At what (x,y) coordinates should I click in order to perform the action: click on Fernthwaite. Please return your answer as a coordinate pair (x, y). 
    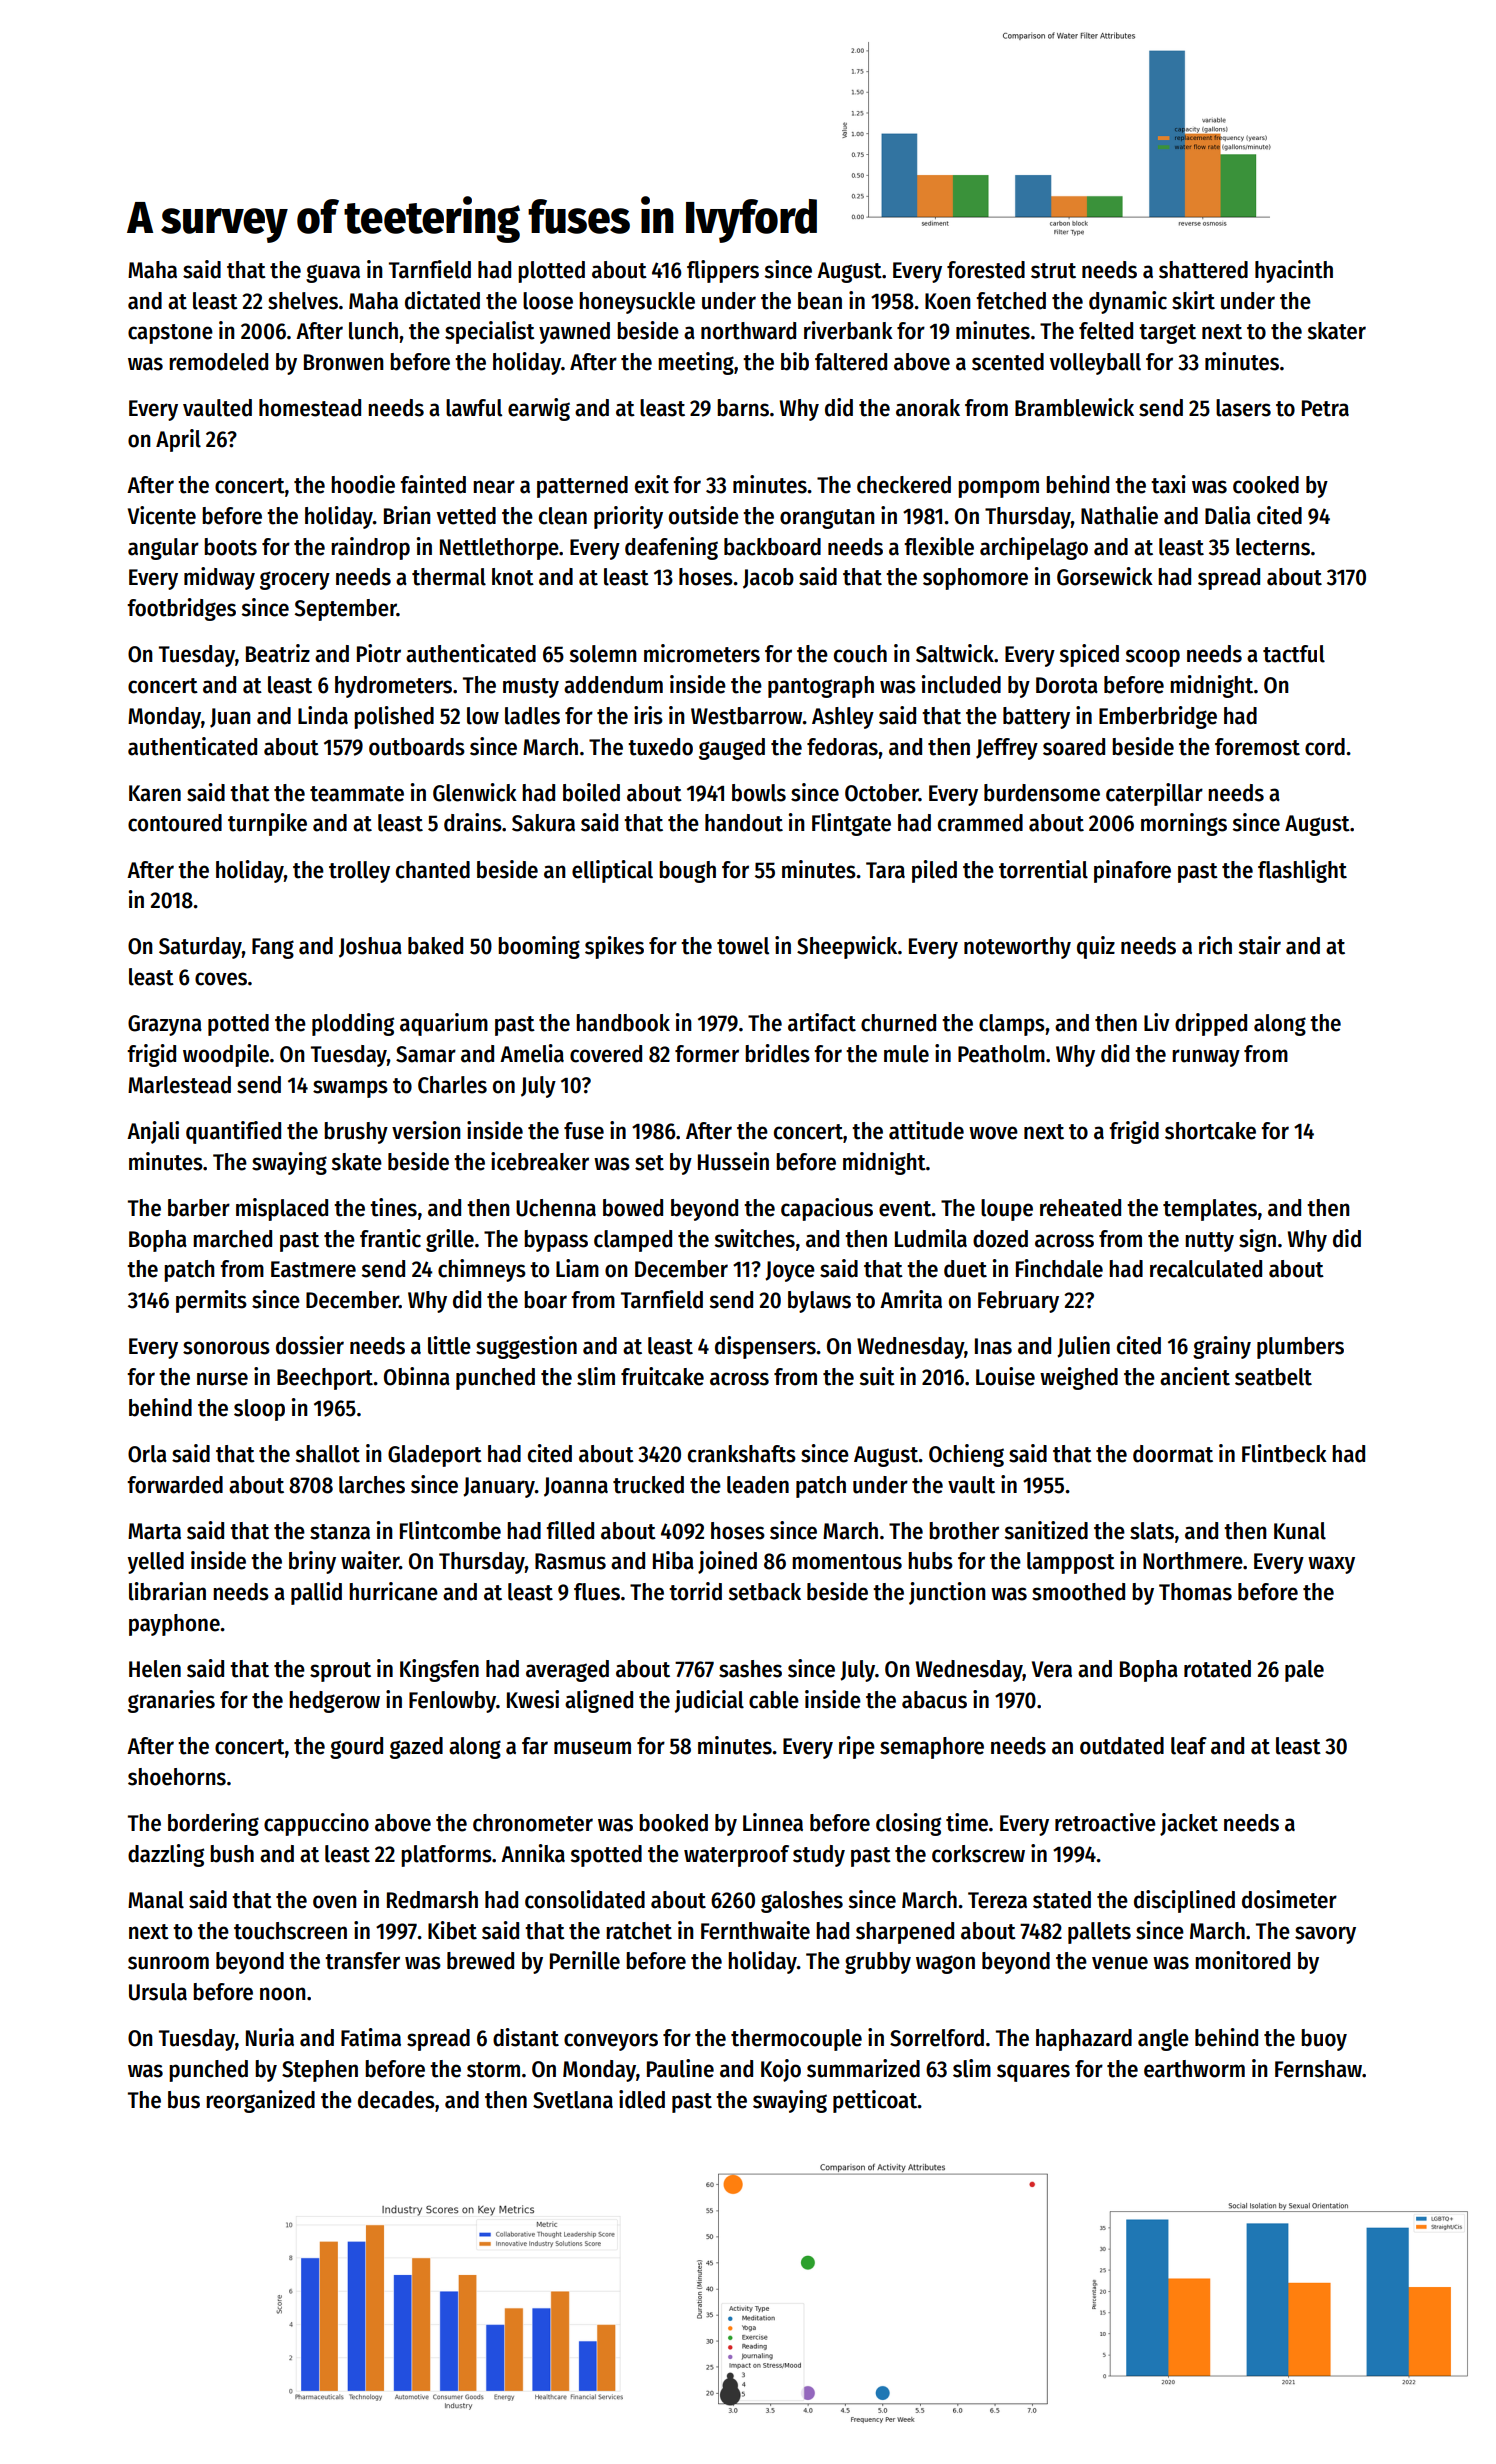
    Looking at the image, I should click on (755, 1930).
